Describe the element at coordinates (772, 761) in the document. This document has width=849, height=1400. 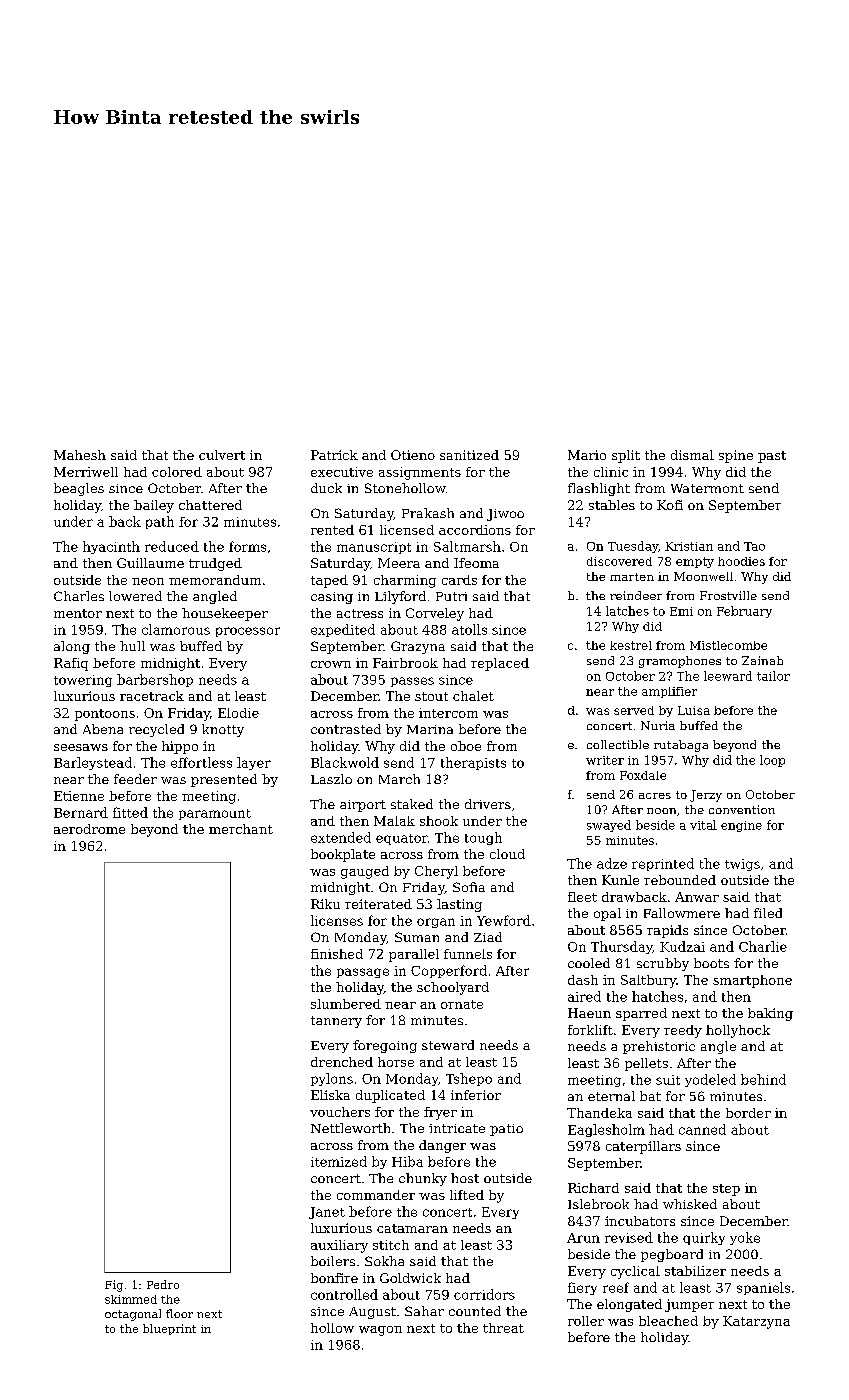
I see `loop` at that location.
